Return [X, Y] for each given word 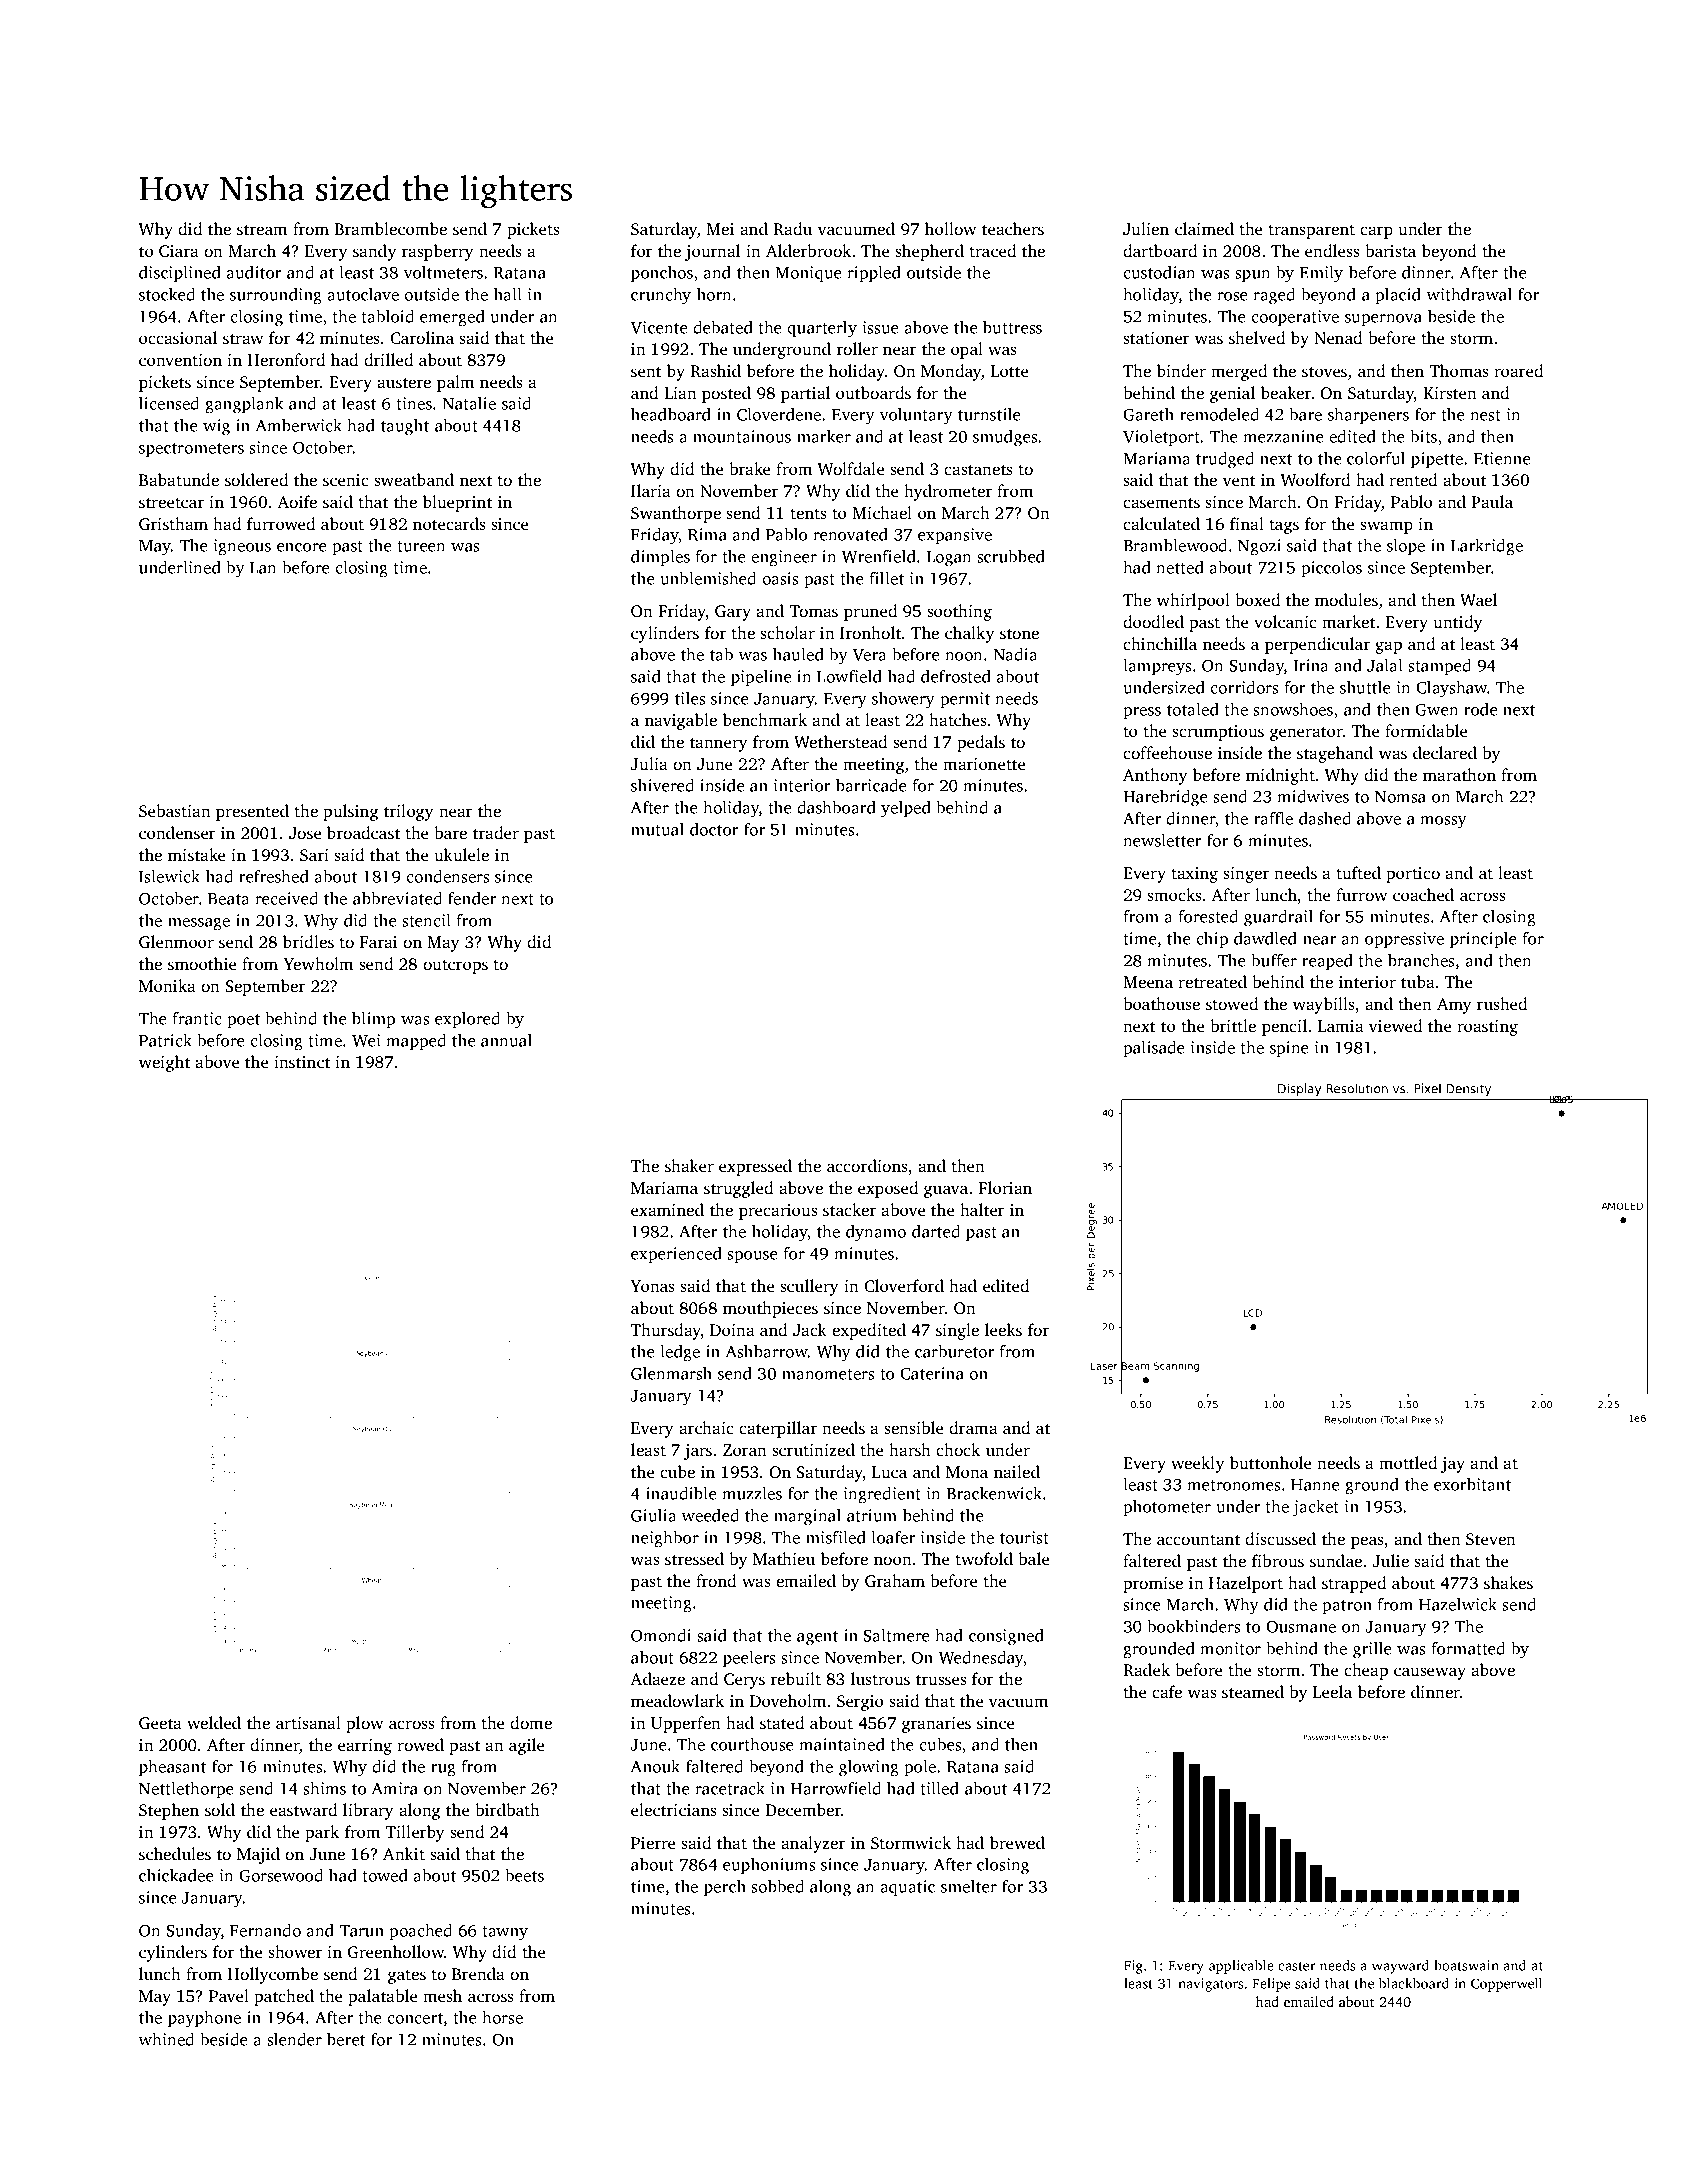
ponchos [662, 274]
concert [415, 2018]
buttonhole [1271, 1462]
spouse [752, 1257]
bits [1423, 436]
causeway [1430, 1673]
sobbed [777, 1886]
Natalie [469, 403]
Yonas [652, 1286]
